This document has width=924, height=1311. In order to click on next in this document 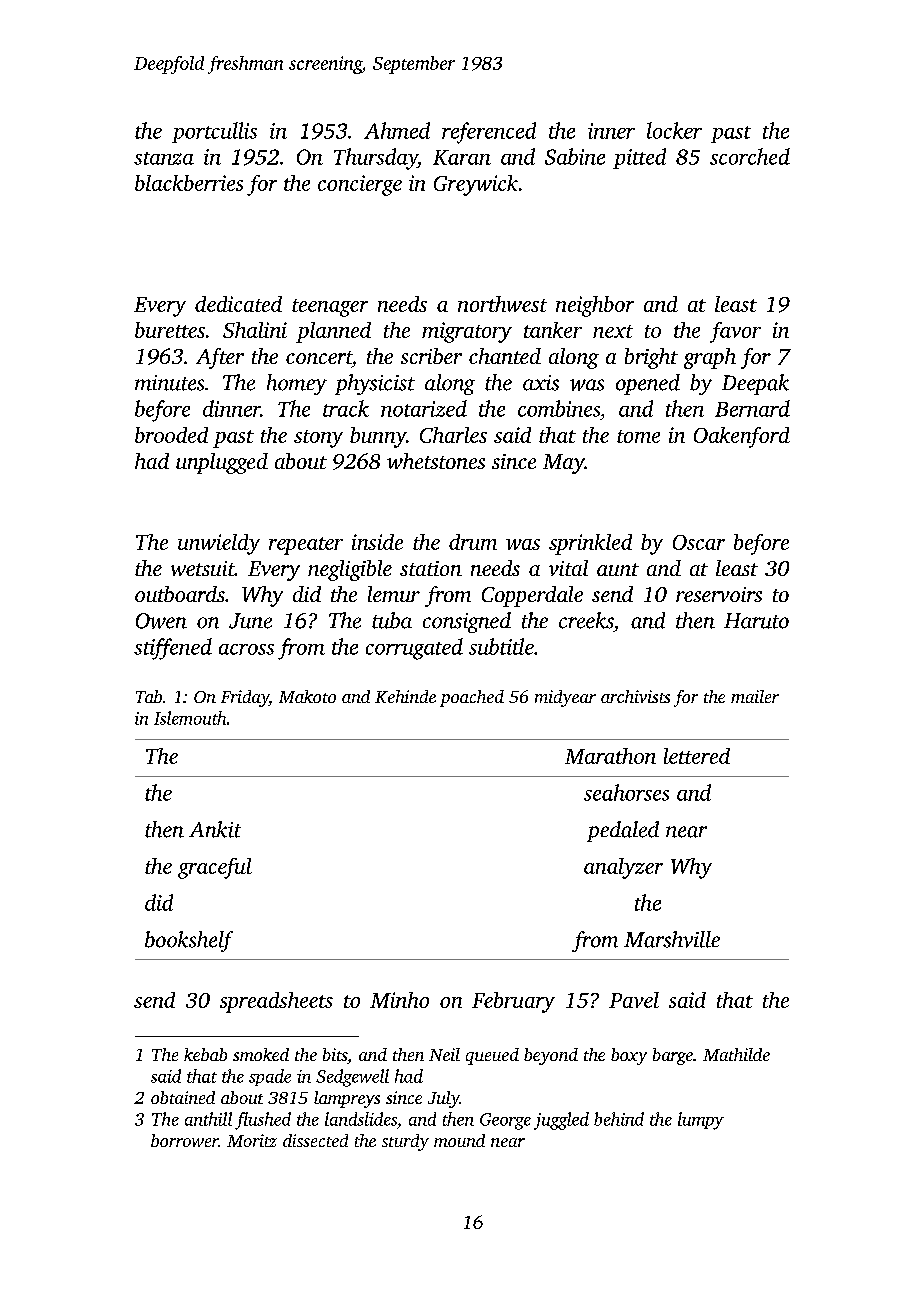, I will do `click(613, 331)`.
